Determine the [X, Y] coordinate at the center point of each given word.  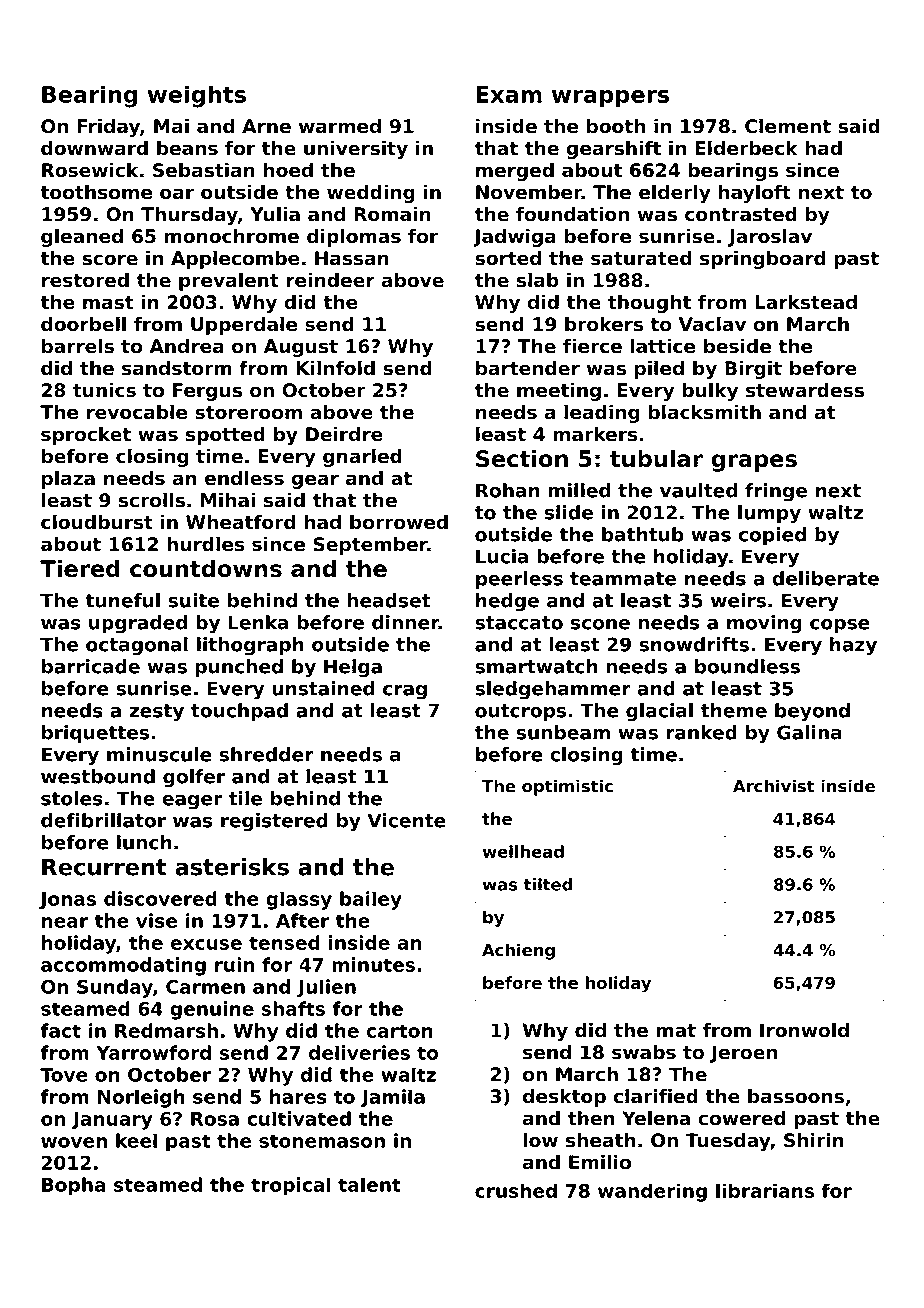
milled [579, 490]
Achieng [518, 951]
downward [94, 148]
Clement [788, 126]
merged [515, 172]
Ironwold [804, 1030]
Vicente [406, 820]
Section [522, 459]
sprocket [86, 436]
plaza [68, 479]
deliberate [825, 578]
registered [274, 822]
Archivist [773, 786]
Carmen [205, 987]
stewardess [805, 390]
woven [74, 1142]
